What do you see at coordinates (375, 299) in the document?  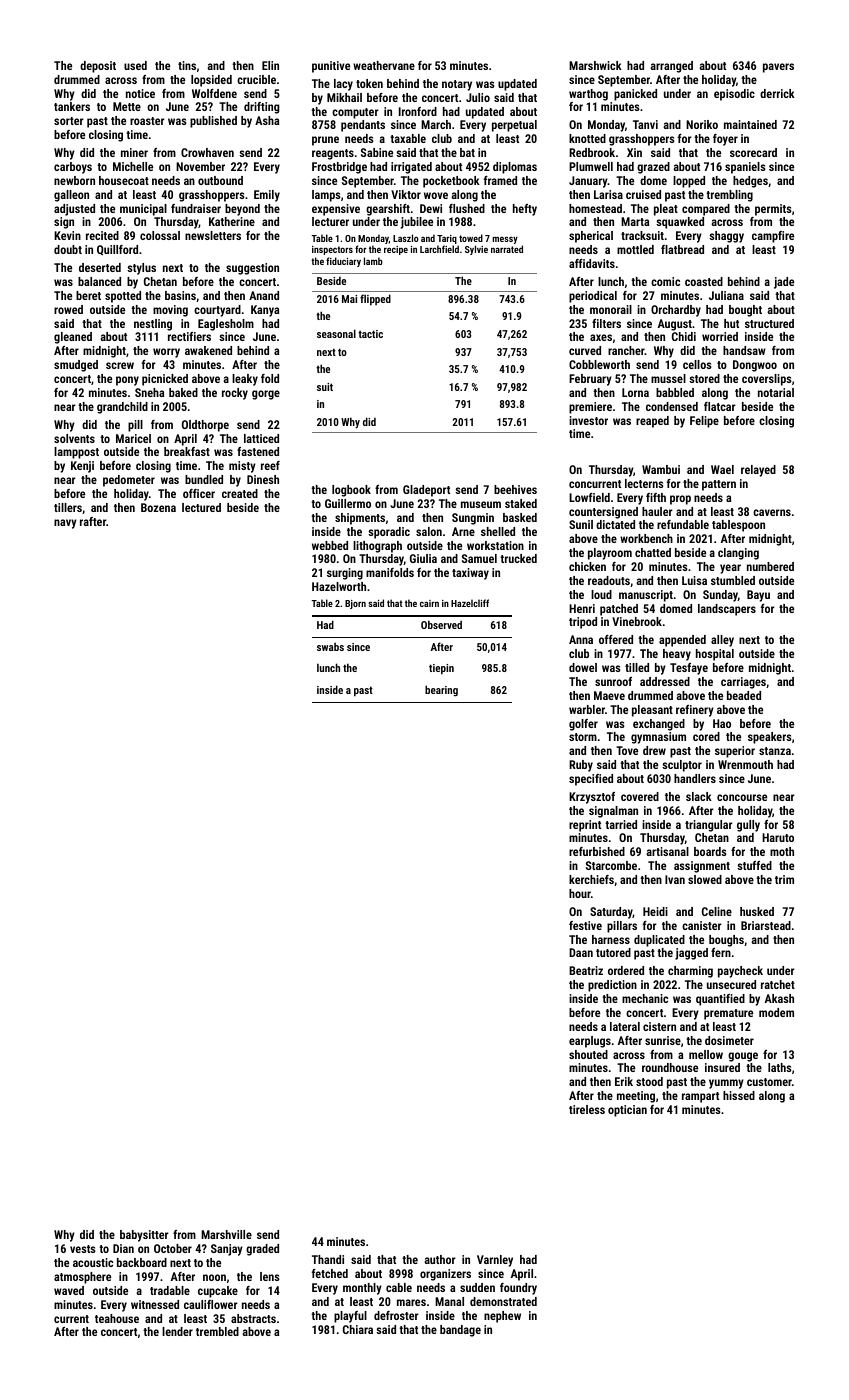 I see `flipped` at bounding box center [375, 299].
